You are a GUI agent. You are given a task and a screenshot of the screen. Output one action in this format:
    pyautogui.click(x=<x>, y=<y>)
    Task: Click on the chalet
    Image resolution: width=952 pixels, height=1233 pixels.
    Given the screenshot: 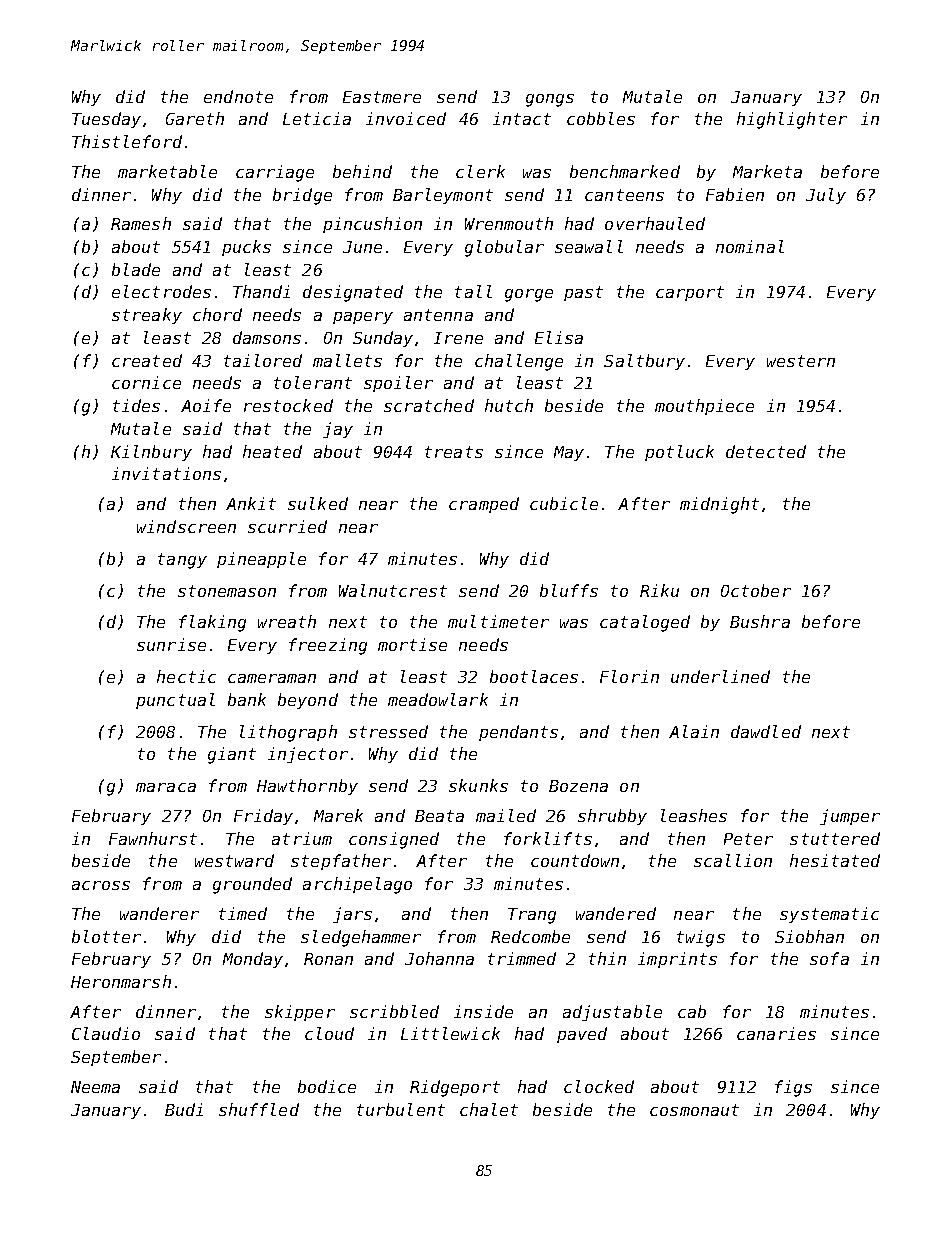 What is the action you would take?
    pyautogui.click(x=489, y=1109)
